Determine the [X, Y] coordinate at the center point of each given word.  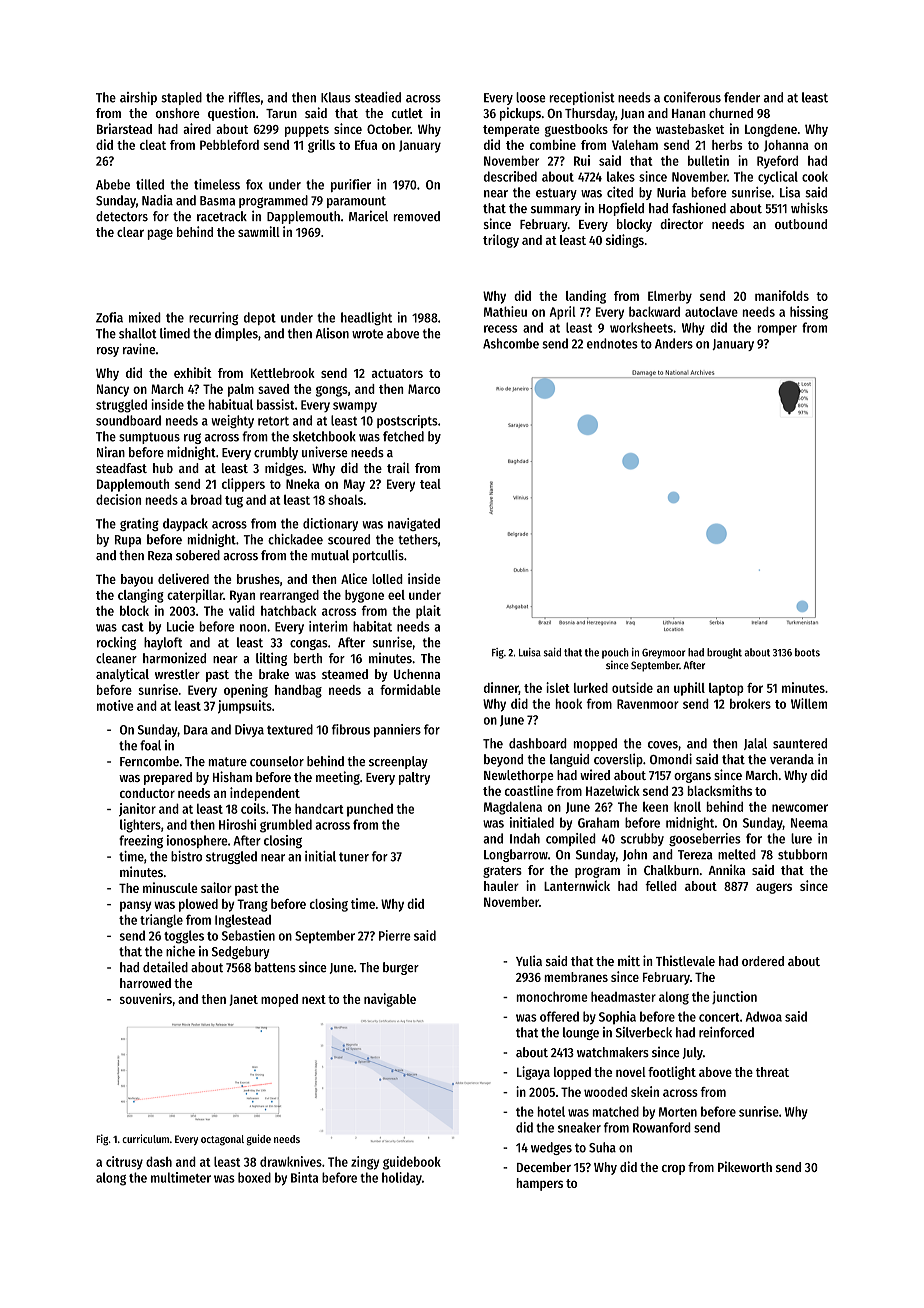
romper [777, 330]
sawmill [259, 231]
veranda [792, 759]
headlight [366, 318]
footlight [672, 1073]
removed [416, 216]
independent [265, 794]
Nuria [671, 192]
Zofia [109, 317]
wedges [551, 1148]
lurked [591, 688]
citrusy [124, 1163]
